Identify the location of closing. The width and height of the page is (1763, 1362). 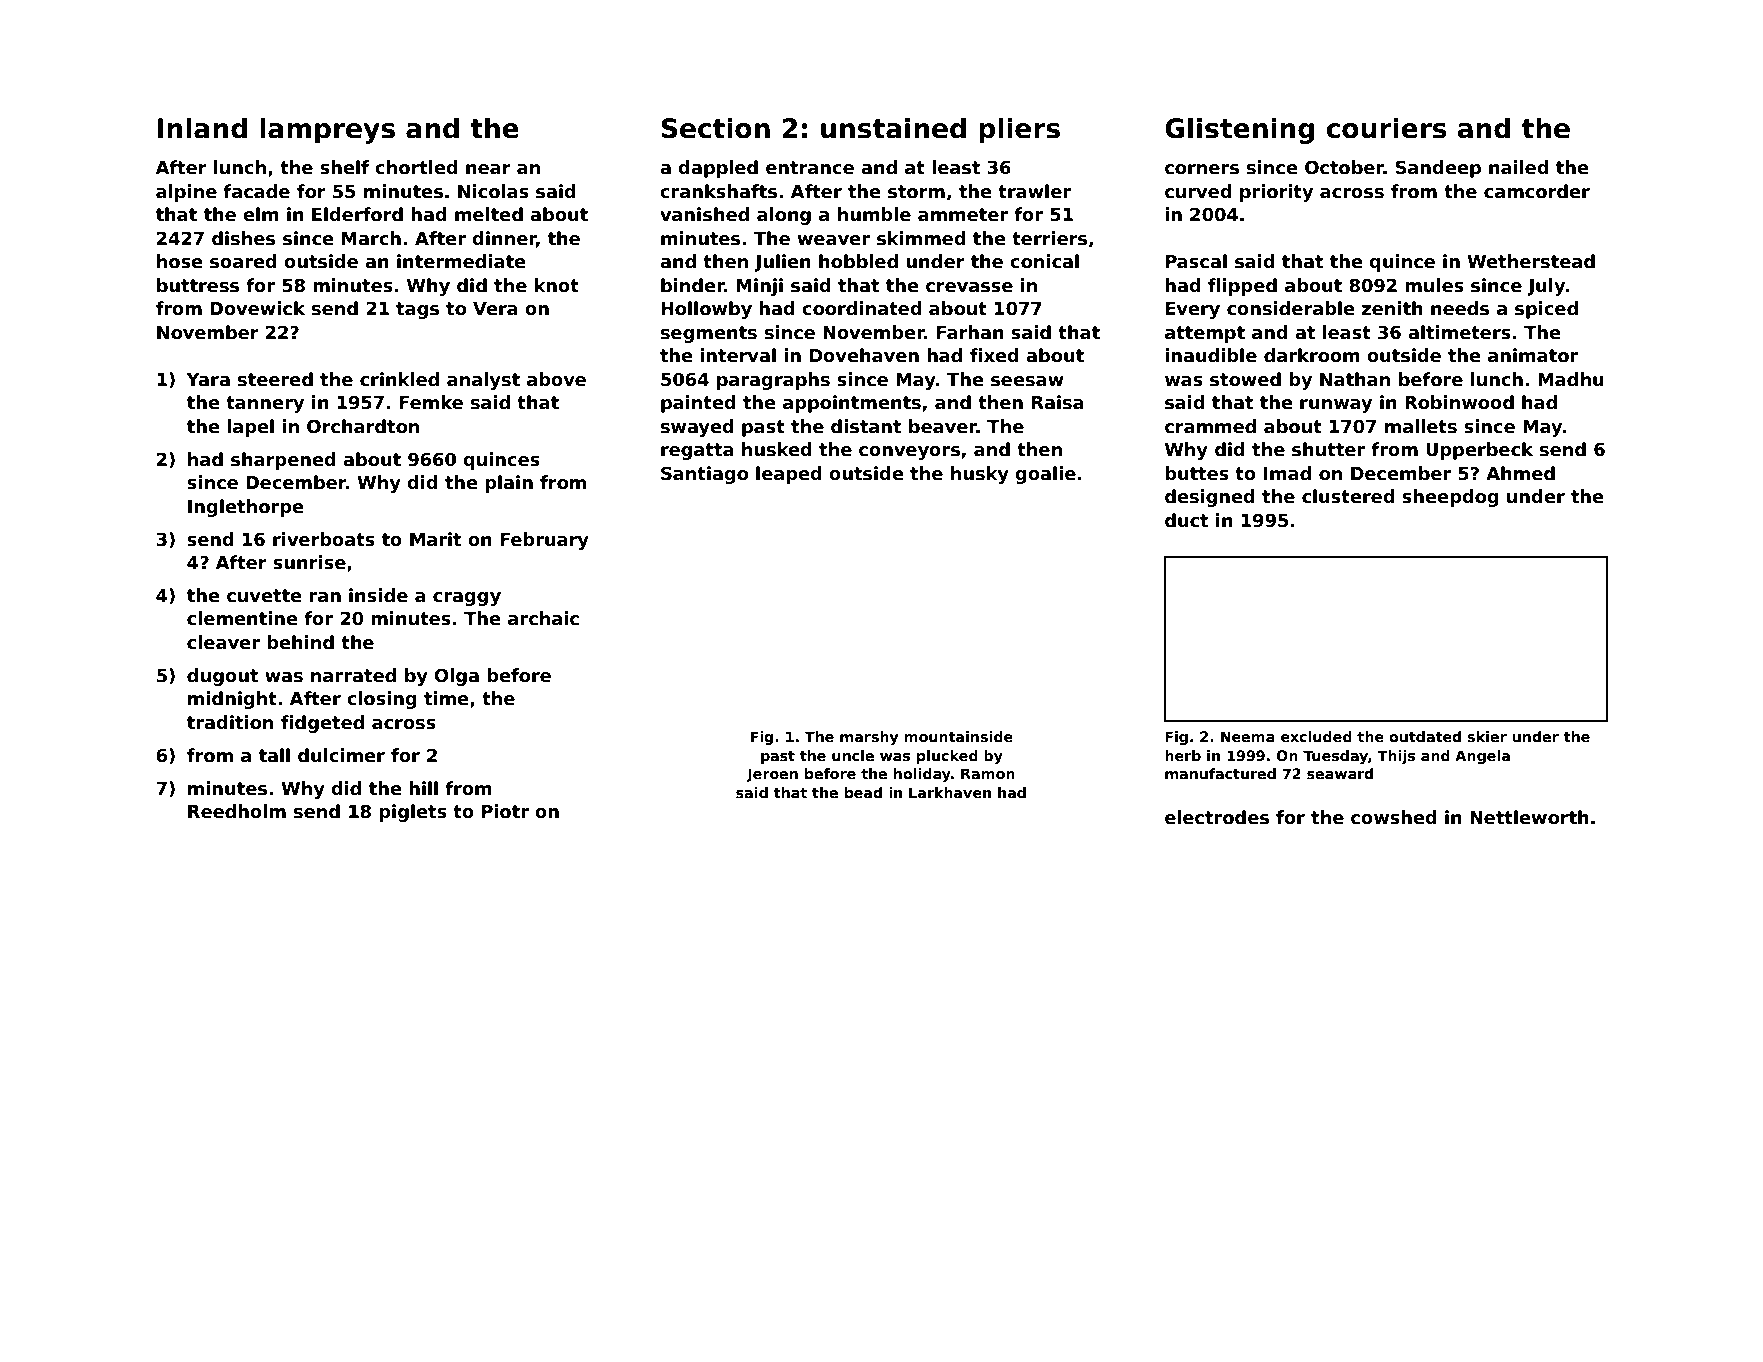
(382, 700).
